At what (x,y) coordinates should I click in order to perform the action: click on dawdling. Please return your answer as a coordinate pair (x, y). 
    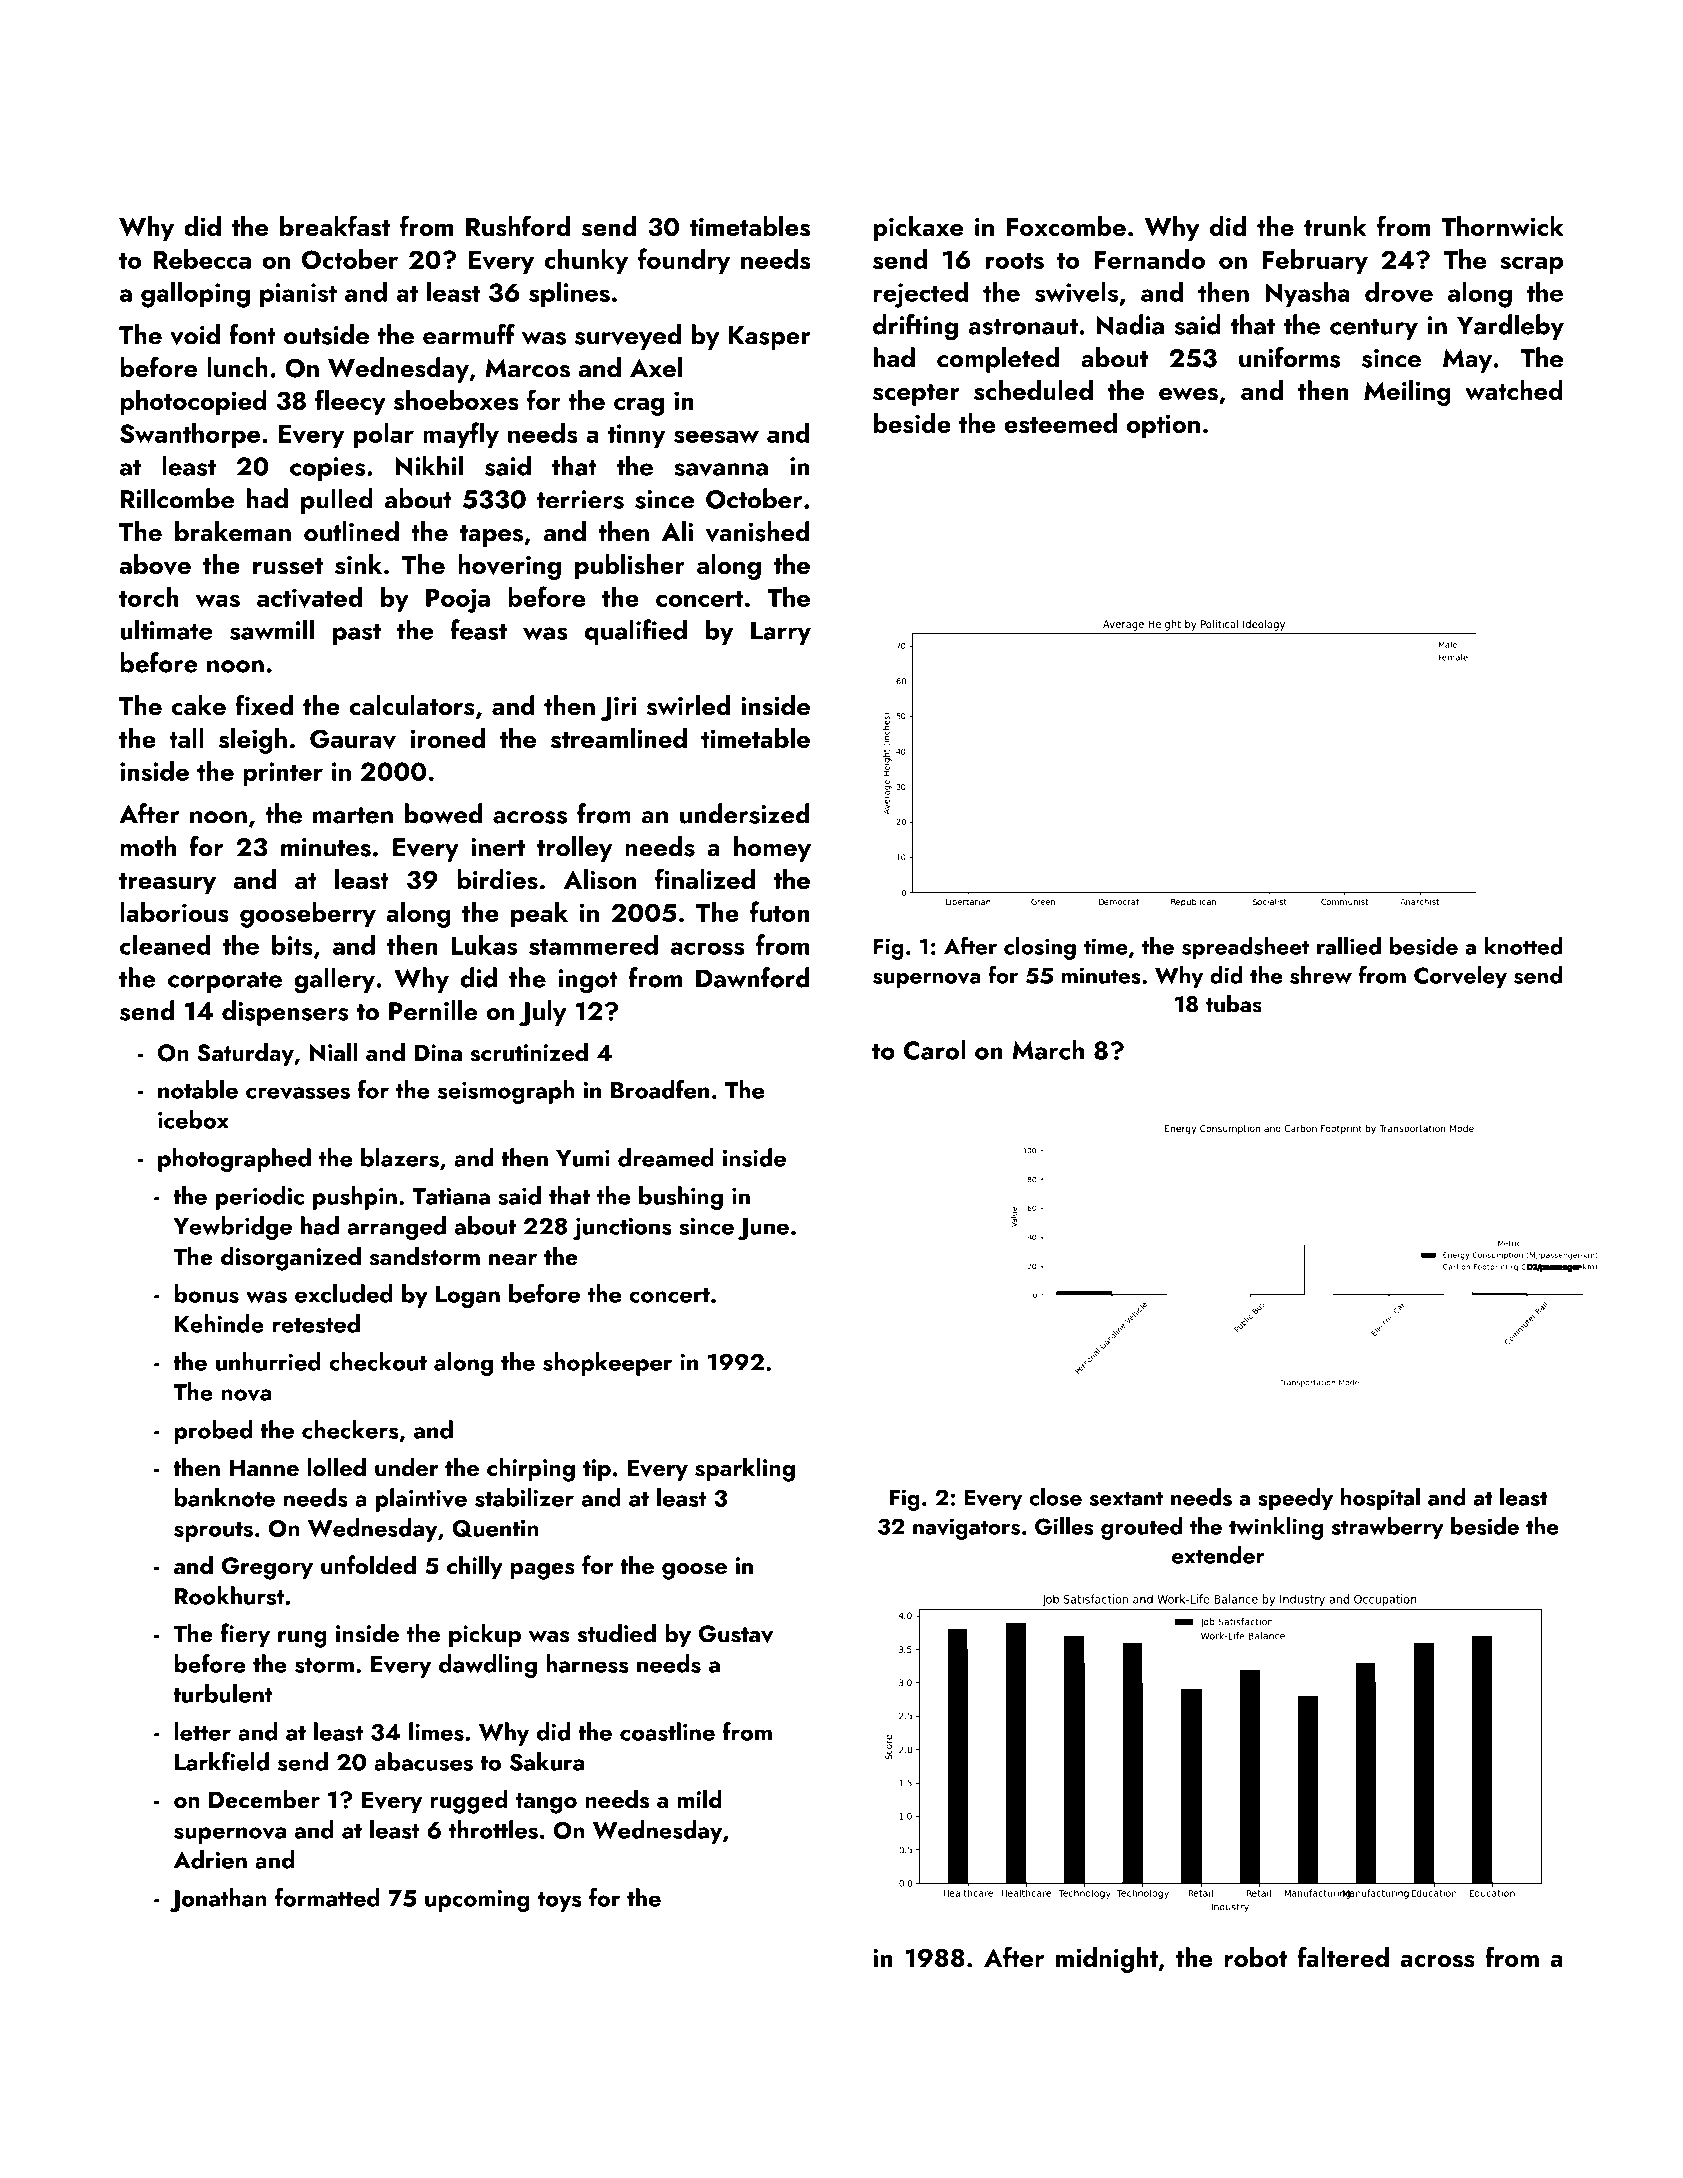
    Looking at the image, I should click on (488, 1666).
